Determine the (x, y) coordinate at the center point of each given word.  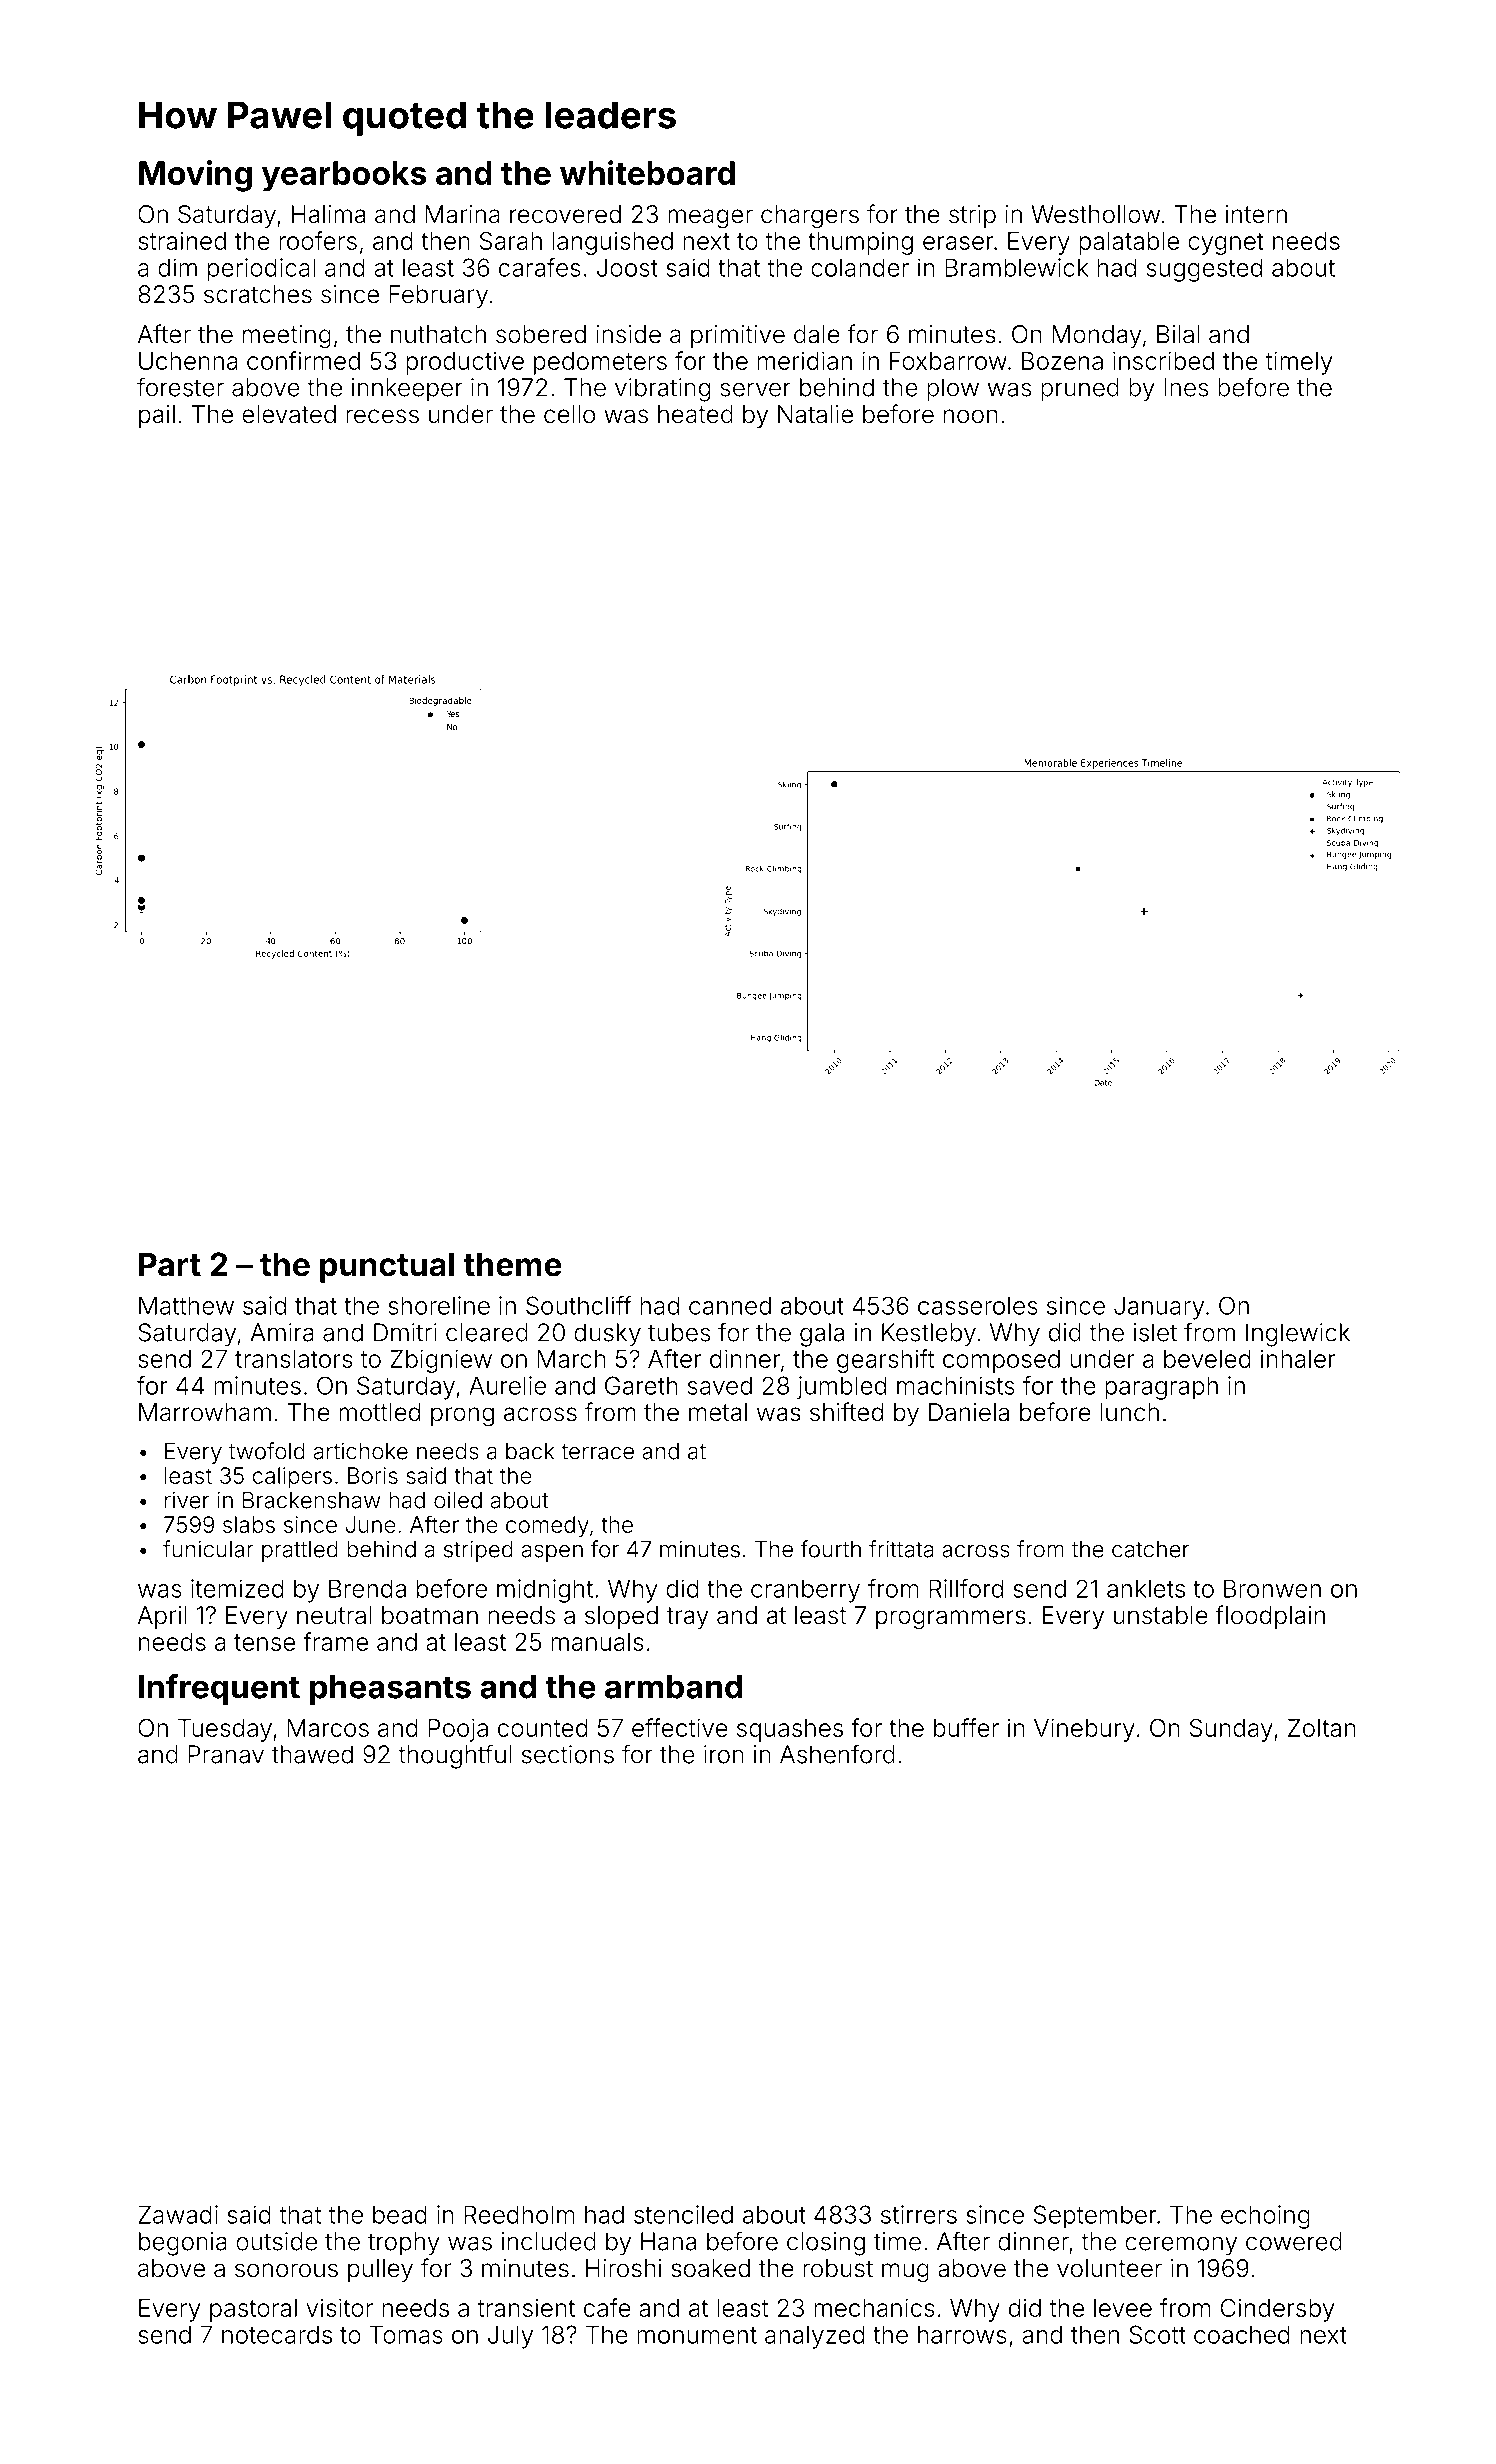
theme (513, 1264)
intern (1256, 214)
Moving (195, 176)
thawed (312, 1754)
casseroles (978, 1305)
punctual (387, 1267)
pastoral (253, 2310)
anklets (1146, 1588)
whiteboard (647, 172)
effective (680, 1727)
